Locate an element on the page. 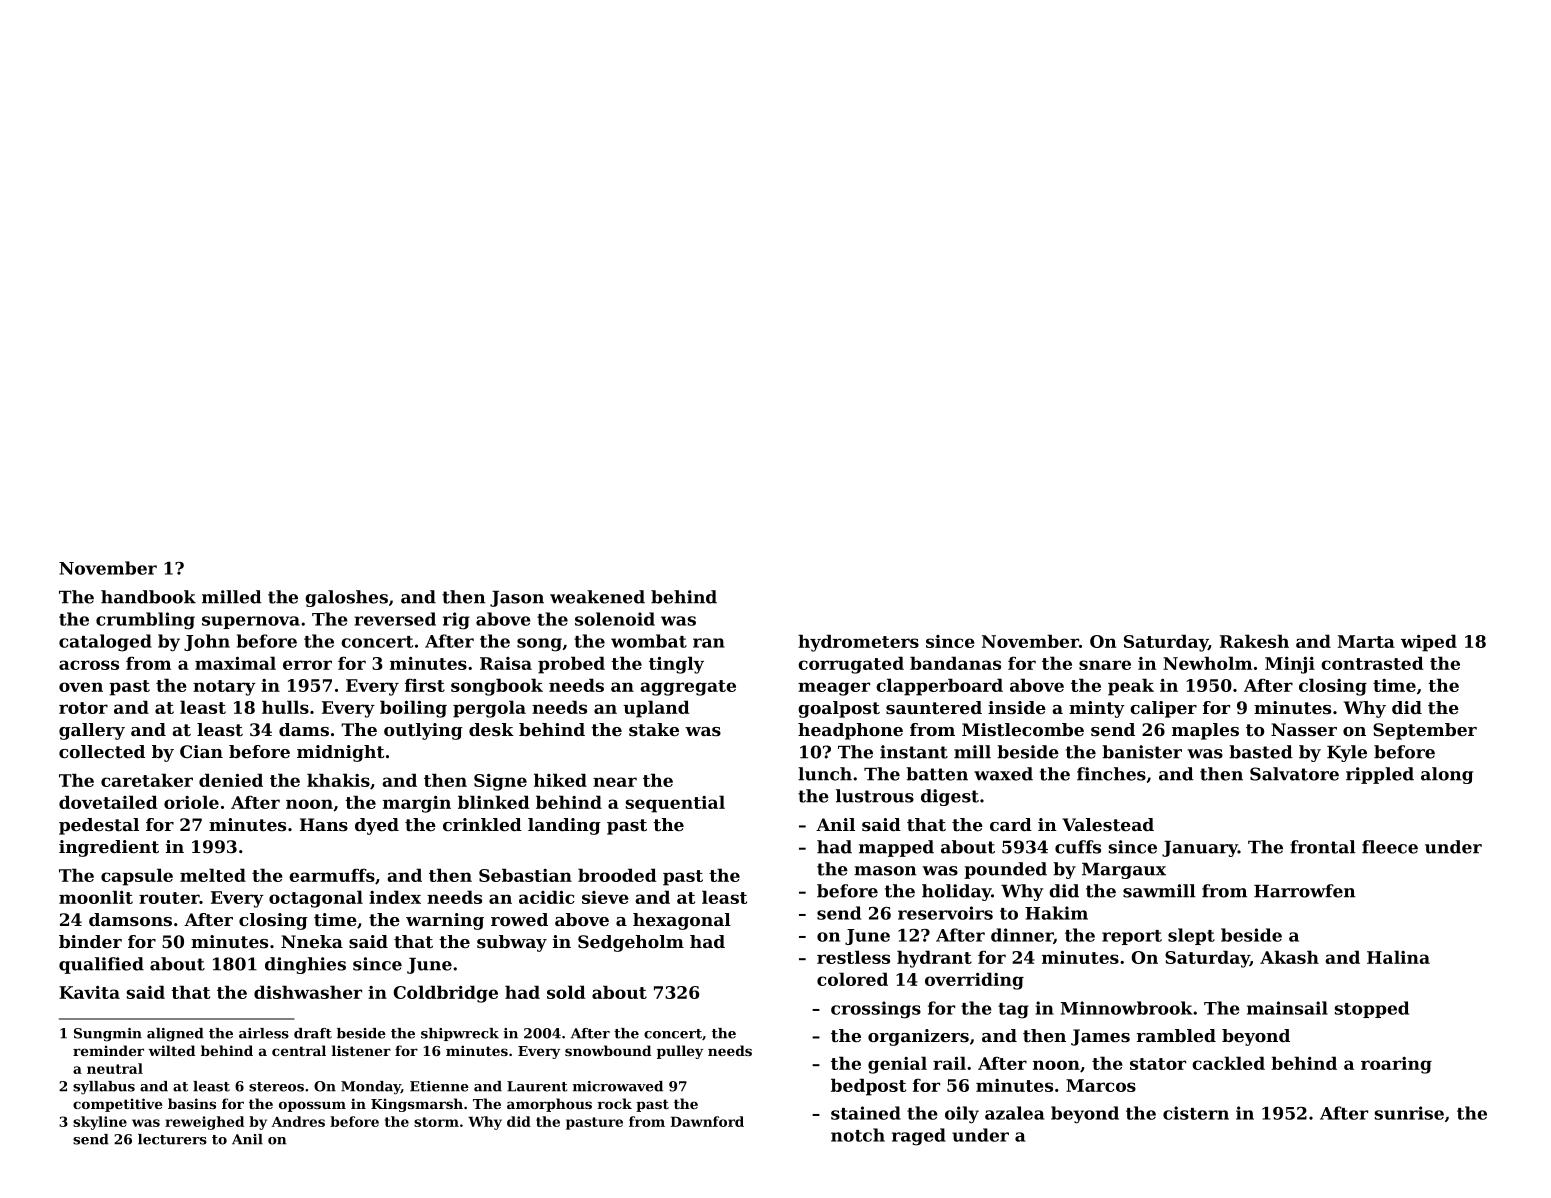 The width and height of the document is (1551, 1198). slept is located at coordinates (1191, 936).
